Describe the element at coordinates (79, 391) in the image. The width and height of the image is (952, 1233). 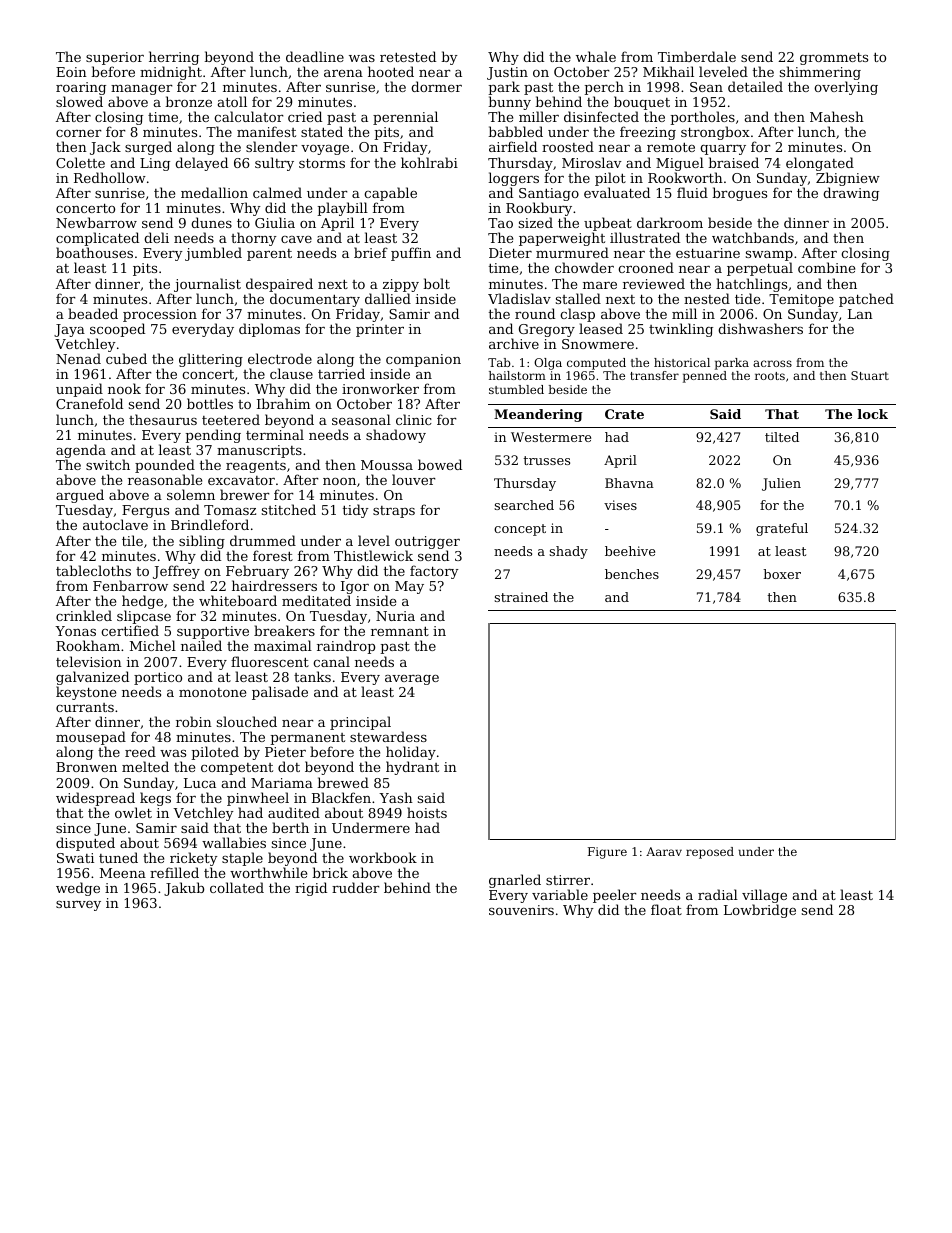
I see `unpaid` at that location.
